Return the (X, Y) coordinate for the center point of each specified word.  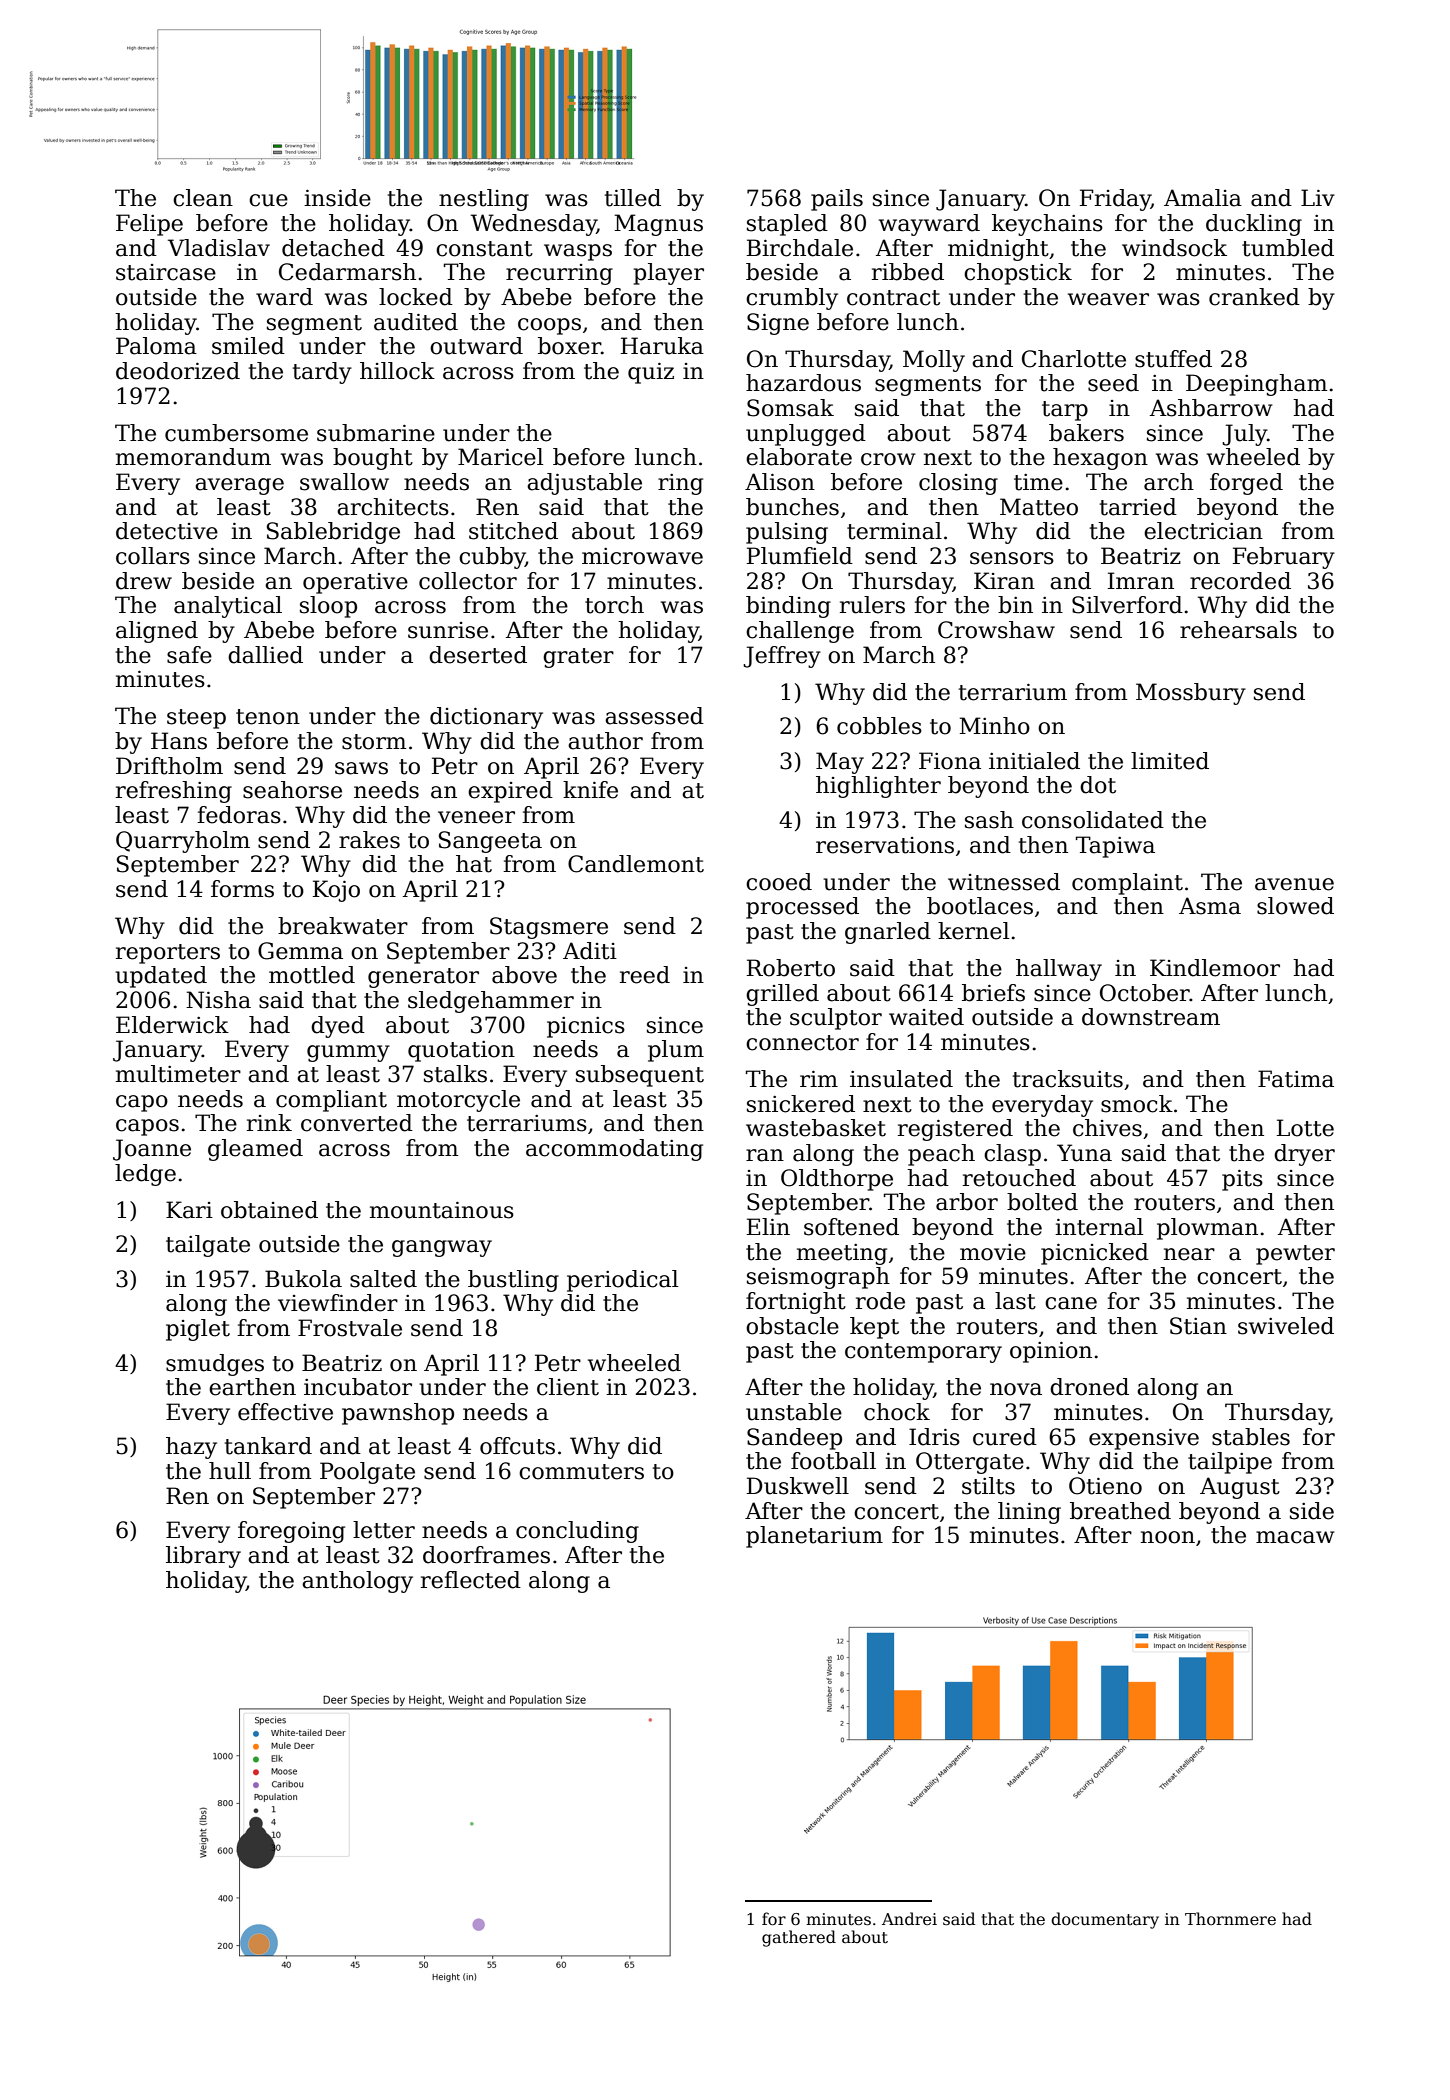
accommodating (614, 1150)
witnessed (1004, 882)
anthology (357, 1582)
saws (361, 768)
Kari (189, 1210)
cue (268, 200)
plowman (1207, 1229)
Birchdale (800, 248)
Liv (1318, 197)
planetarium (814, 1537)
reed (645, 975)
